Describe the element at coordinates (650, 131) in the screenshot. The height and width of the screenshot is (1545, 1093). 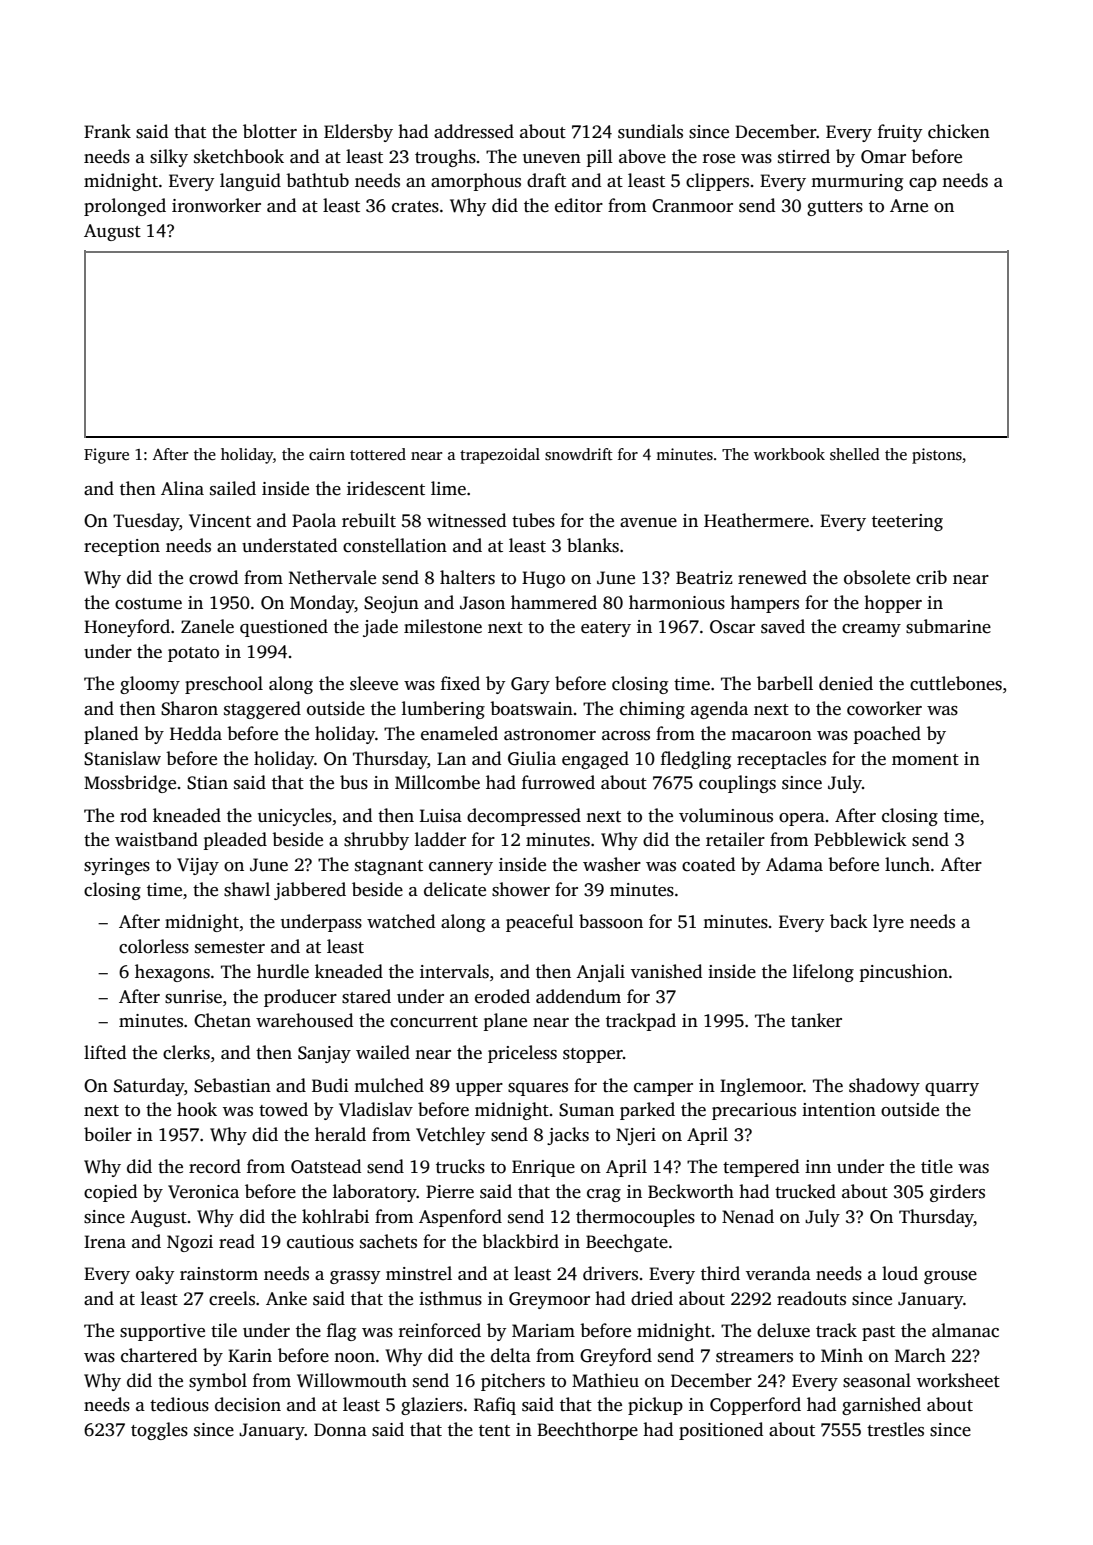
I see `sundials` at that location.
